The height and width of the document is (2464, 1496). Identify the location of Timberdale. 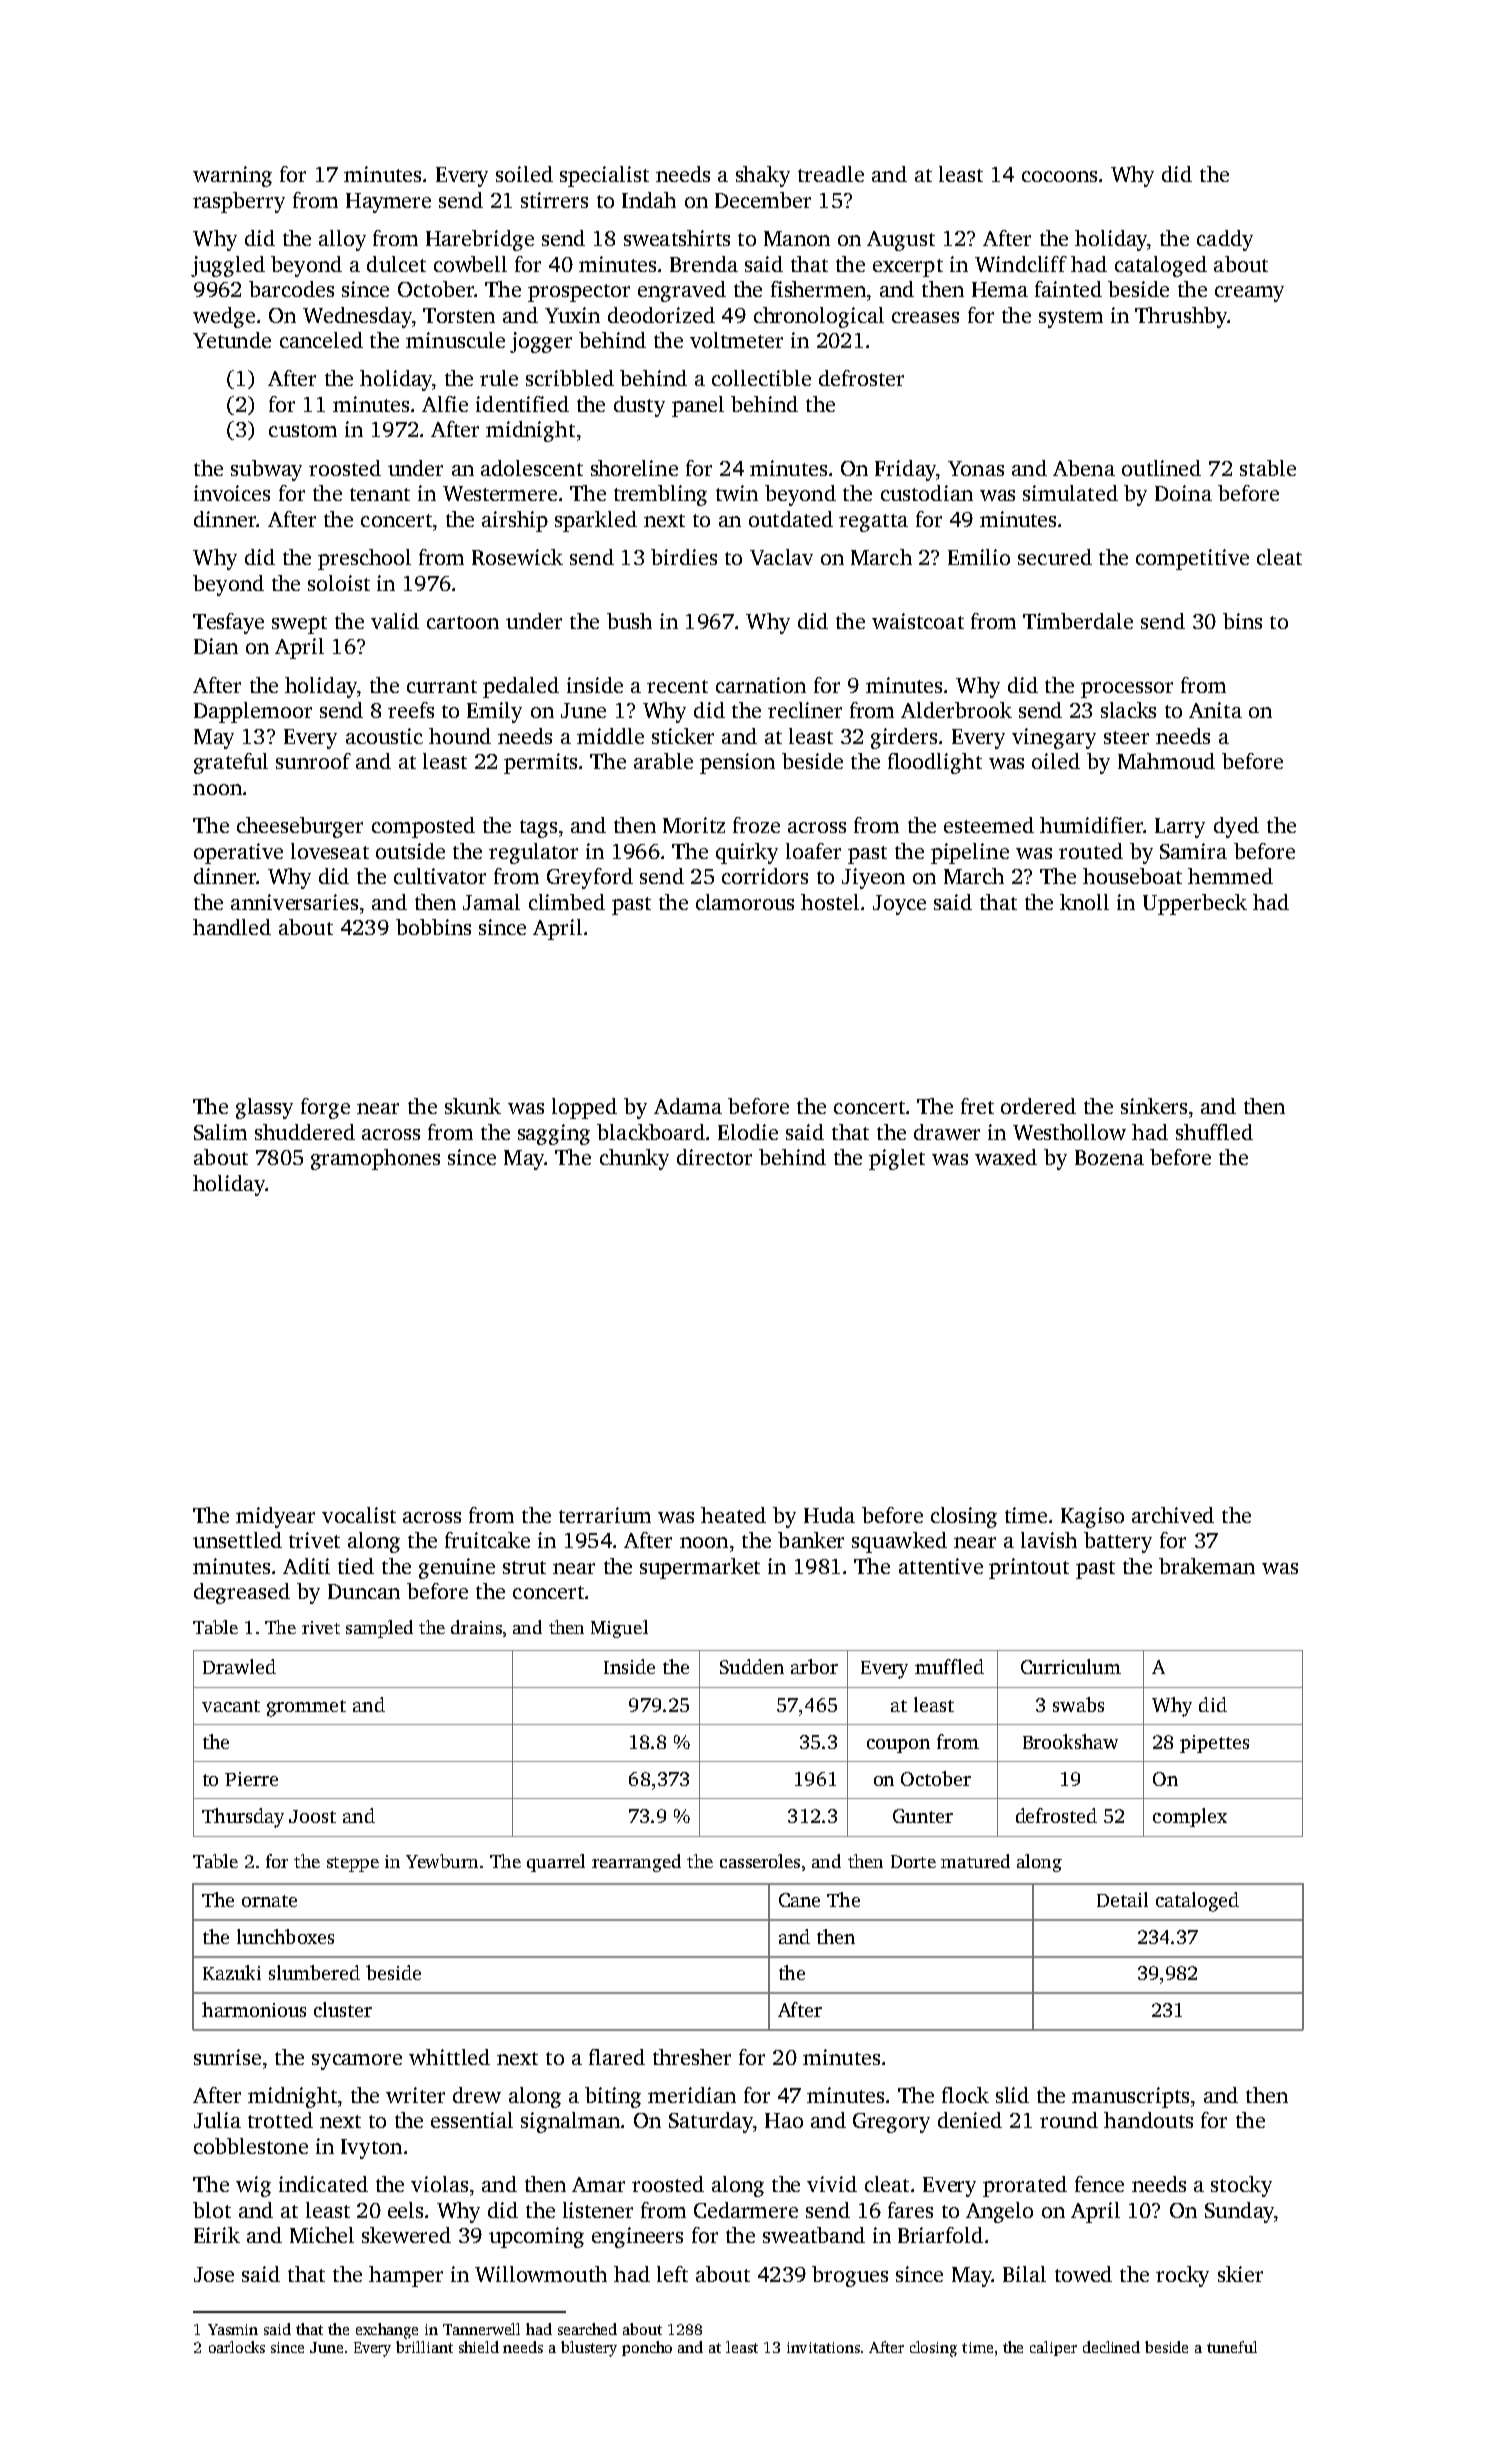
(1078, 621).
